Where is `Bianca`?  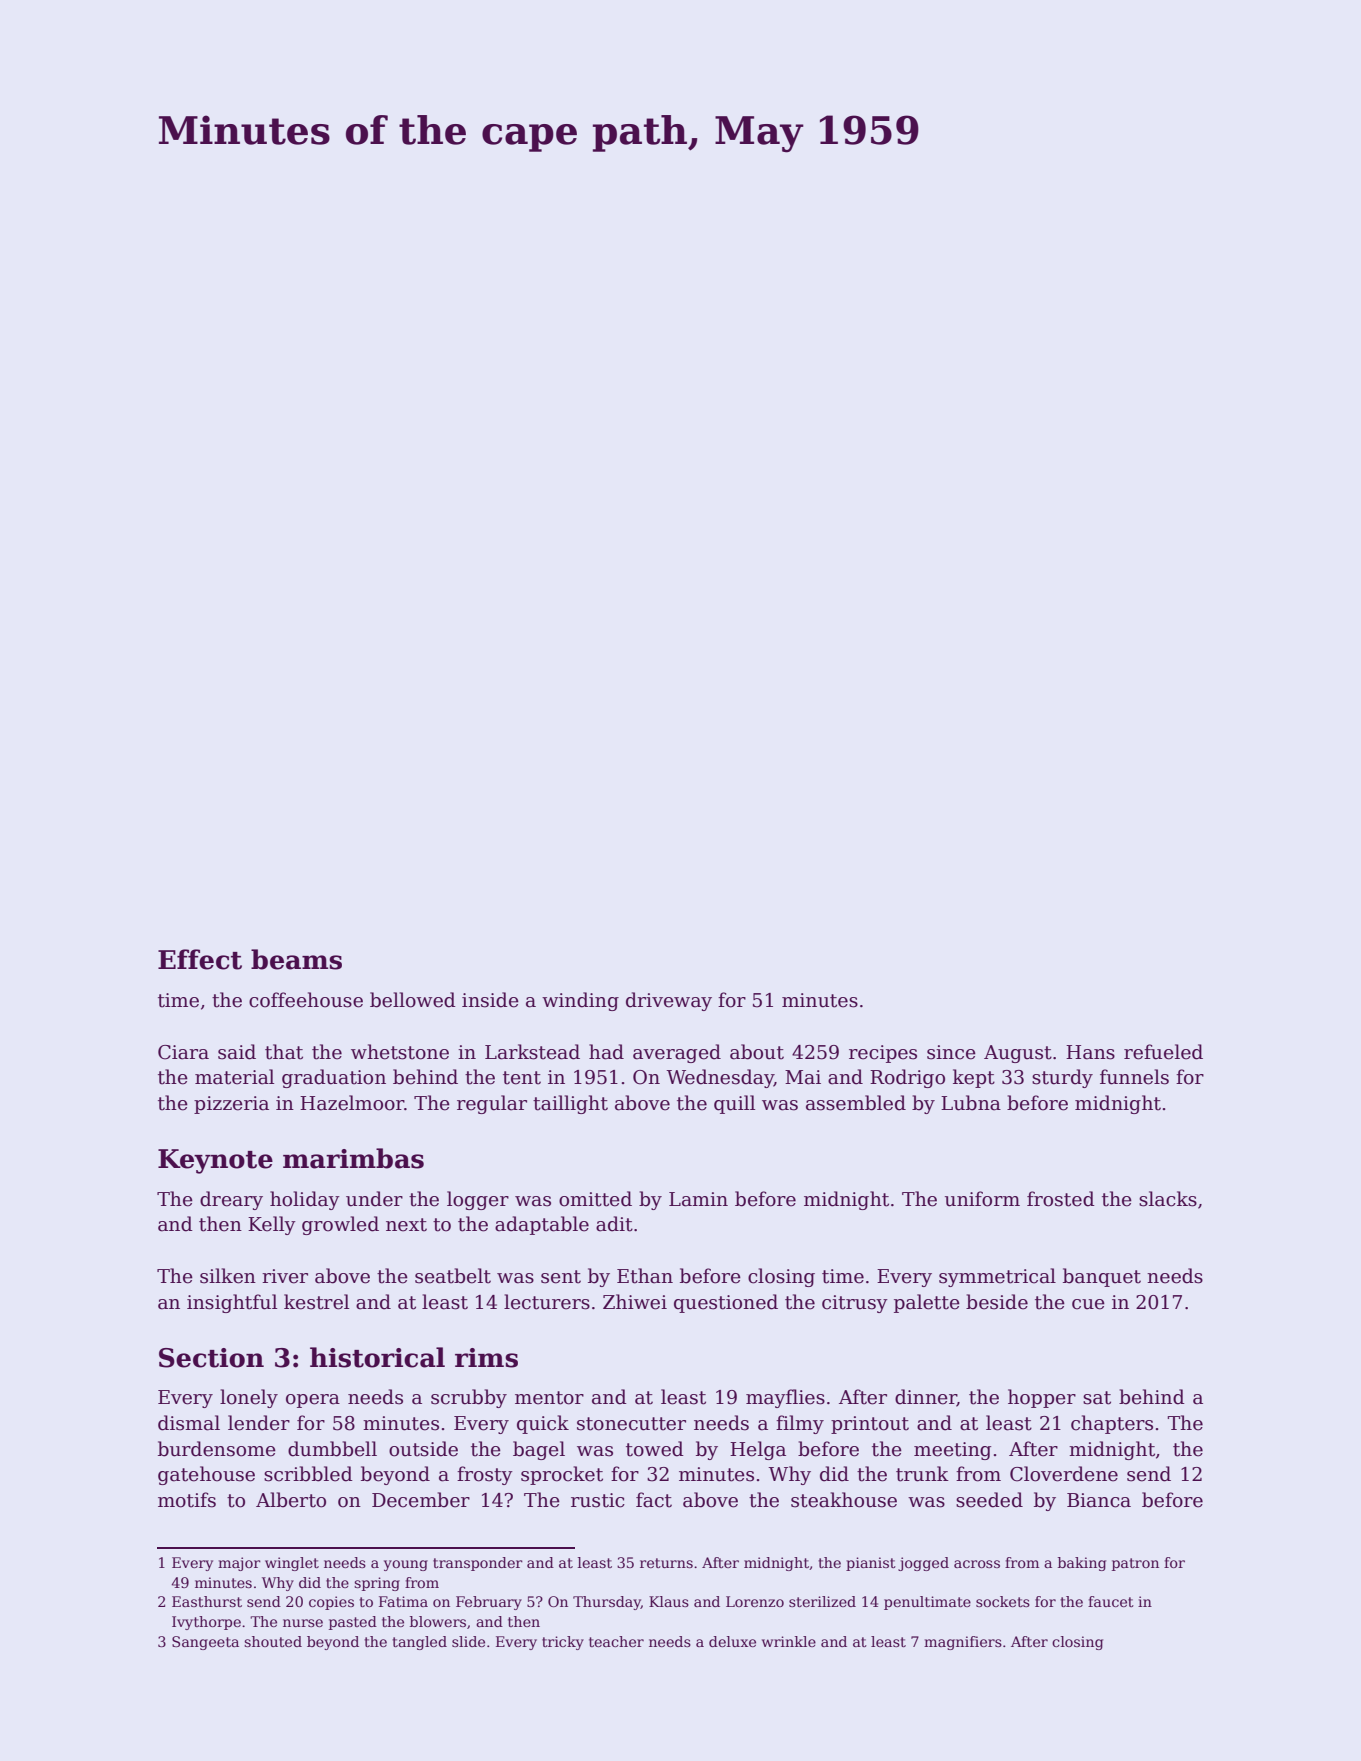 Bianca is located at coordinates (1099, 1500).
